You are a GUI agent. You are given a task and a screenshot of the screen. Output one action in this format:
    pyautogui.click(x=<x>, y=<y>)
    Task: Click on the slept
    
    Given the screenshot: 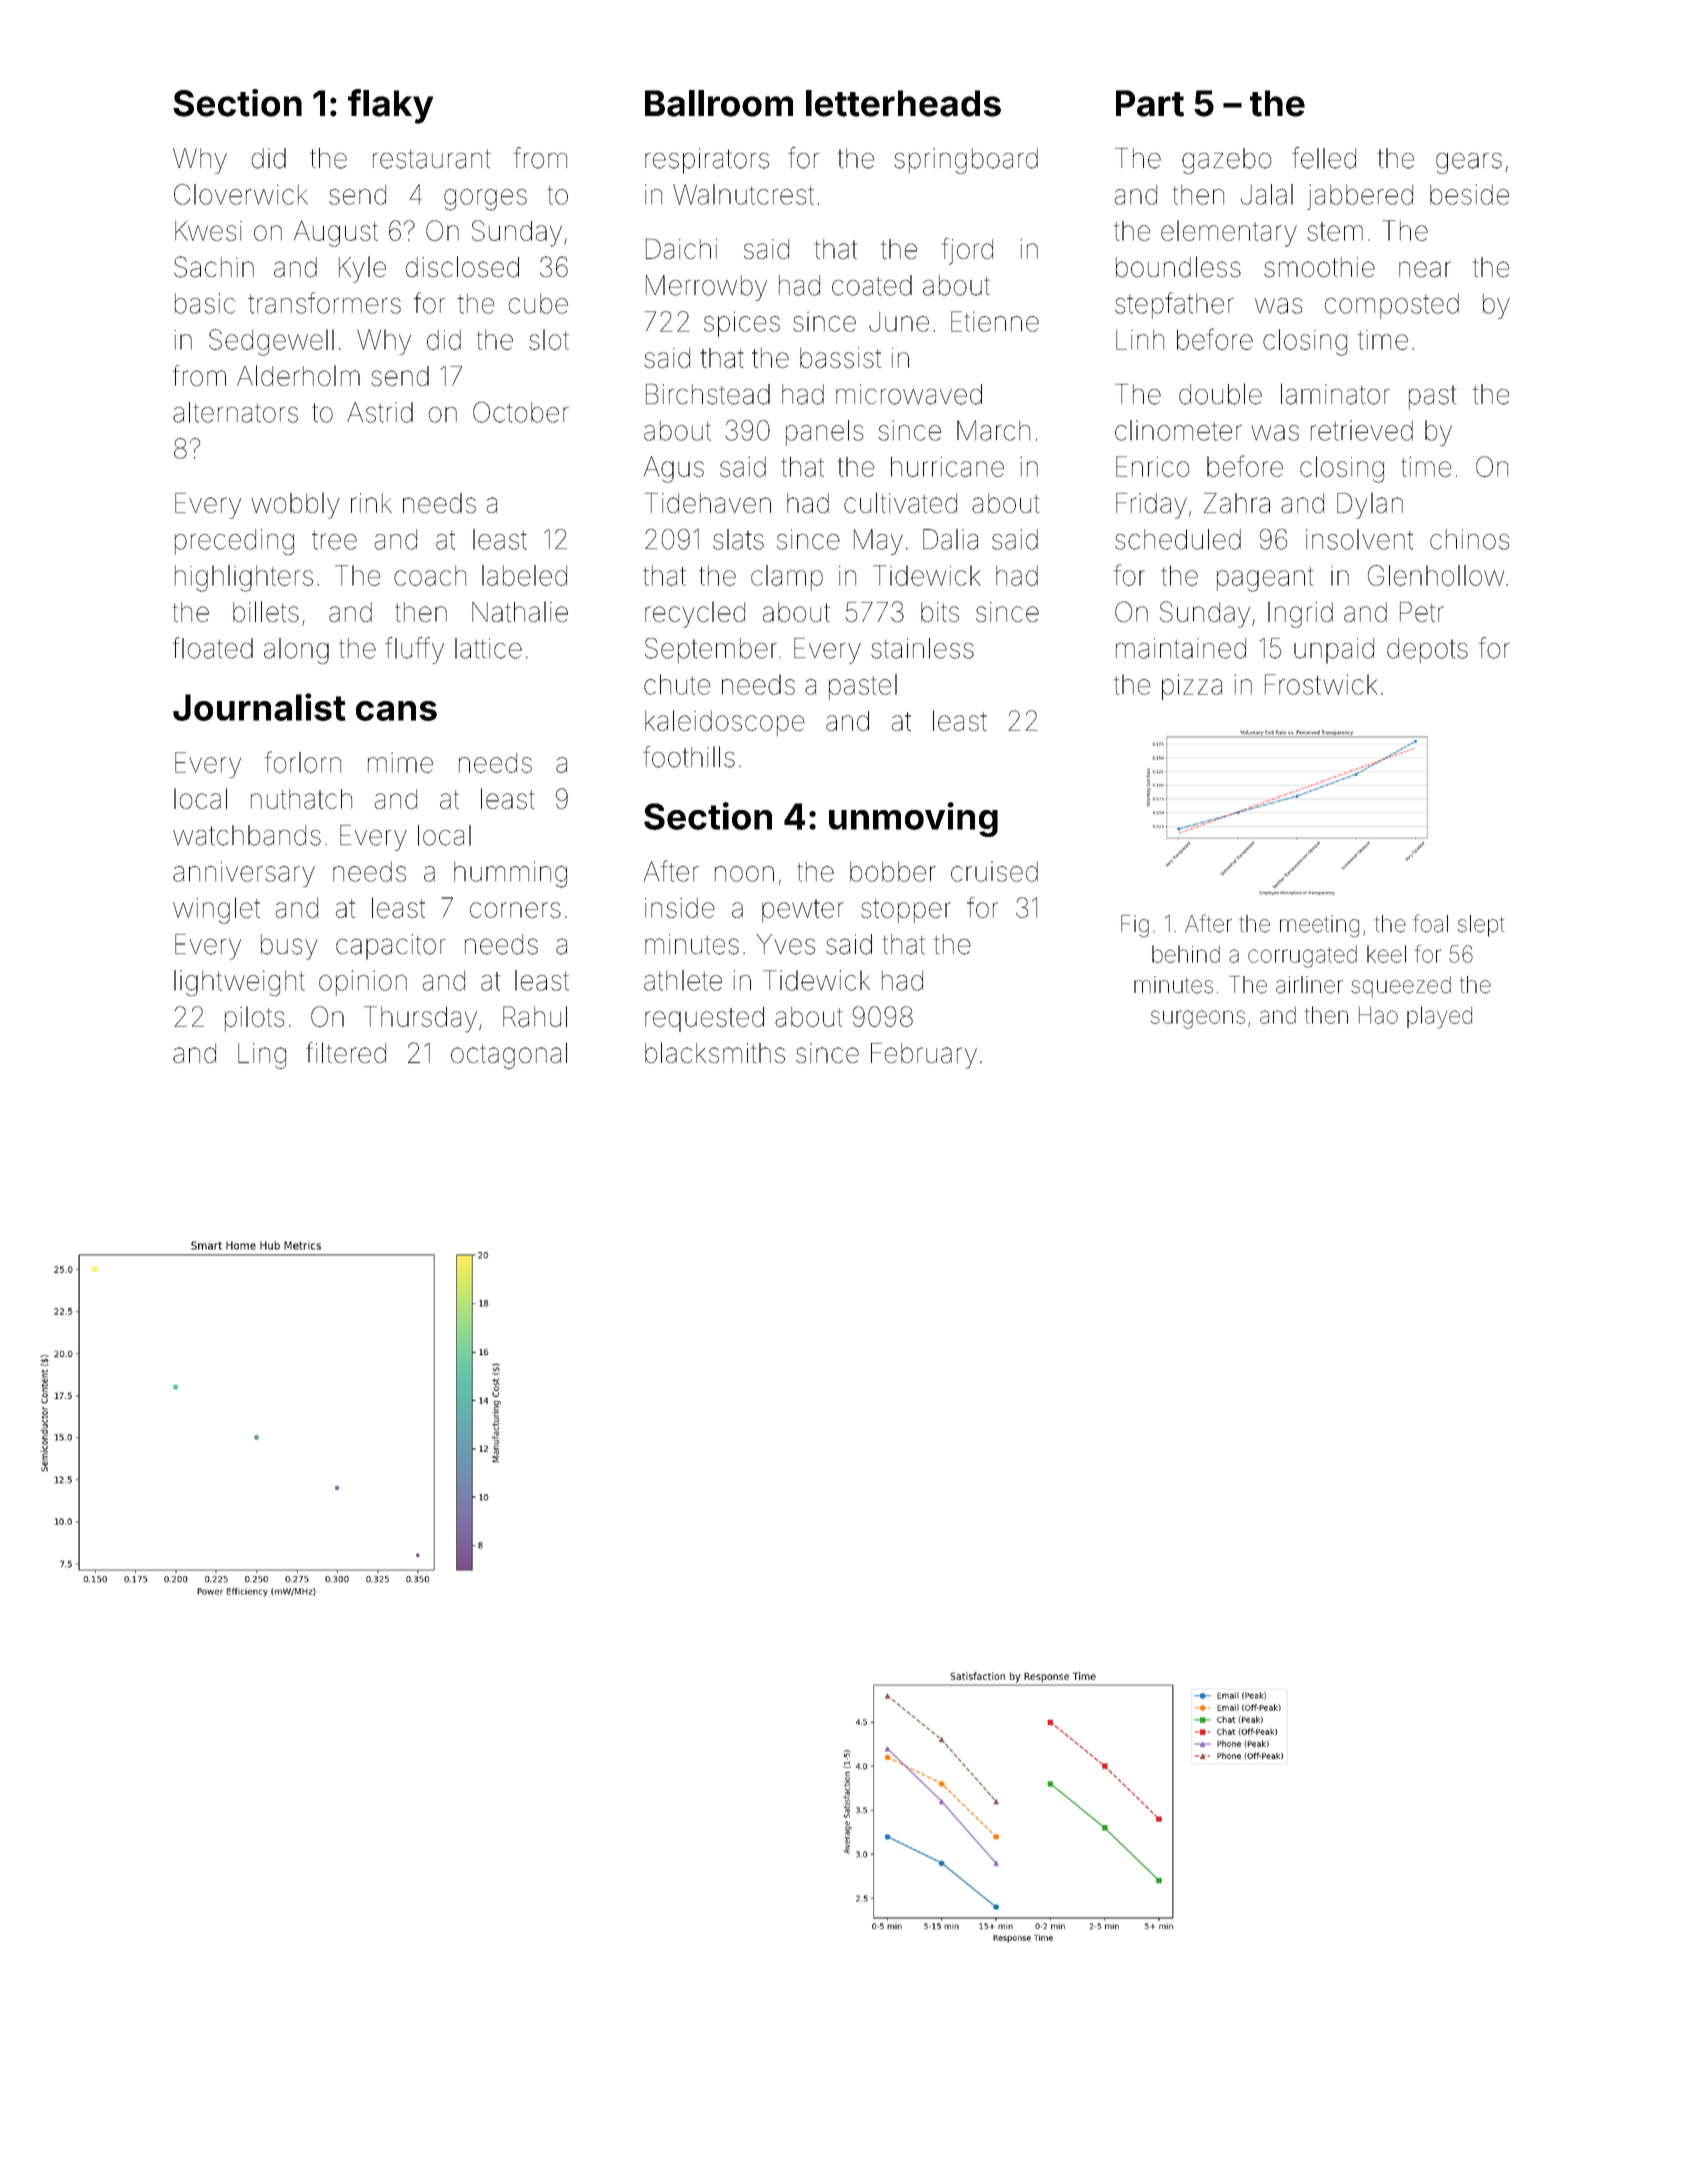 What is the action you would take?
    pyautogui.click(x=1481, y=926)
